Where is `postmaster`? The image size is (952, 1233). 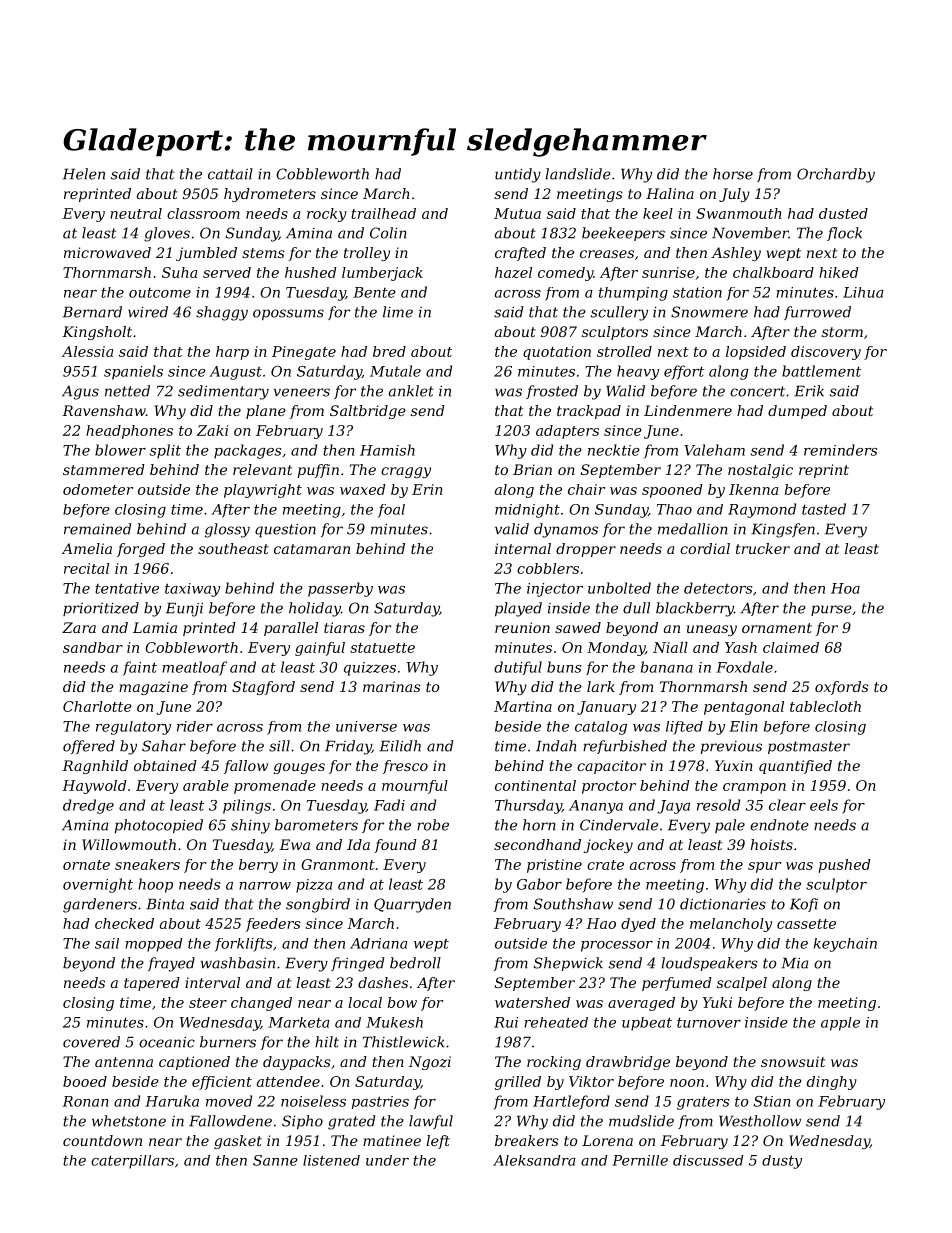
postmaster is located at coordinates (809, 747).
